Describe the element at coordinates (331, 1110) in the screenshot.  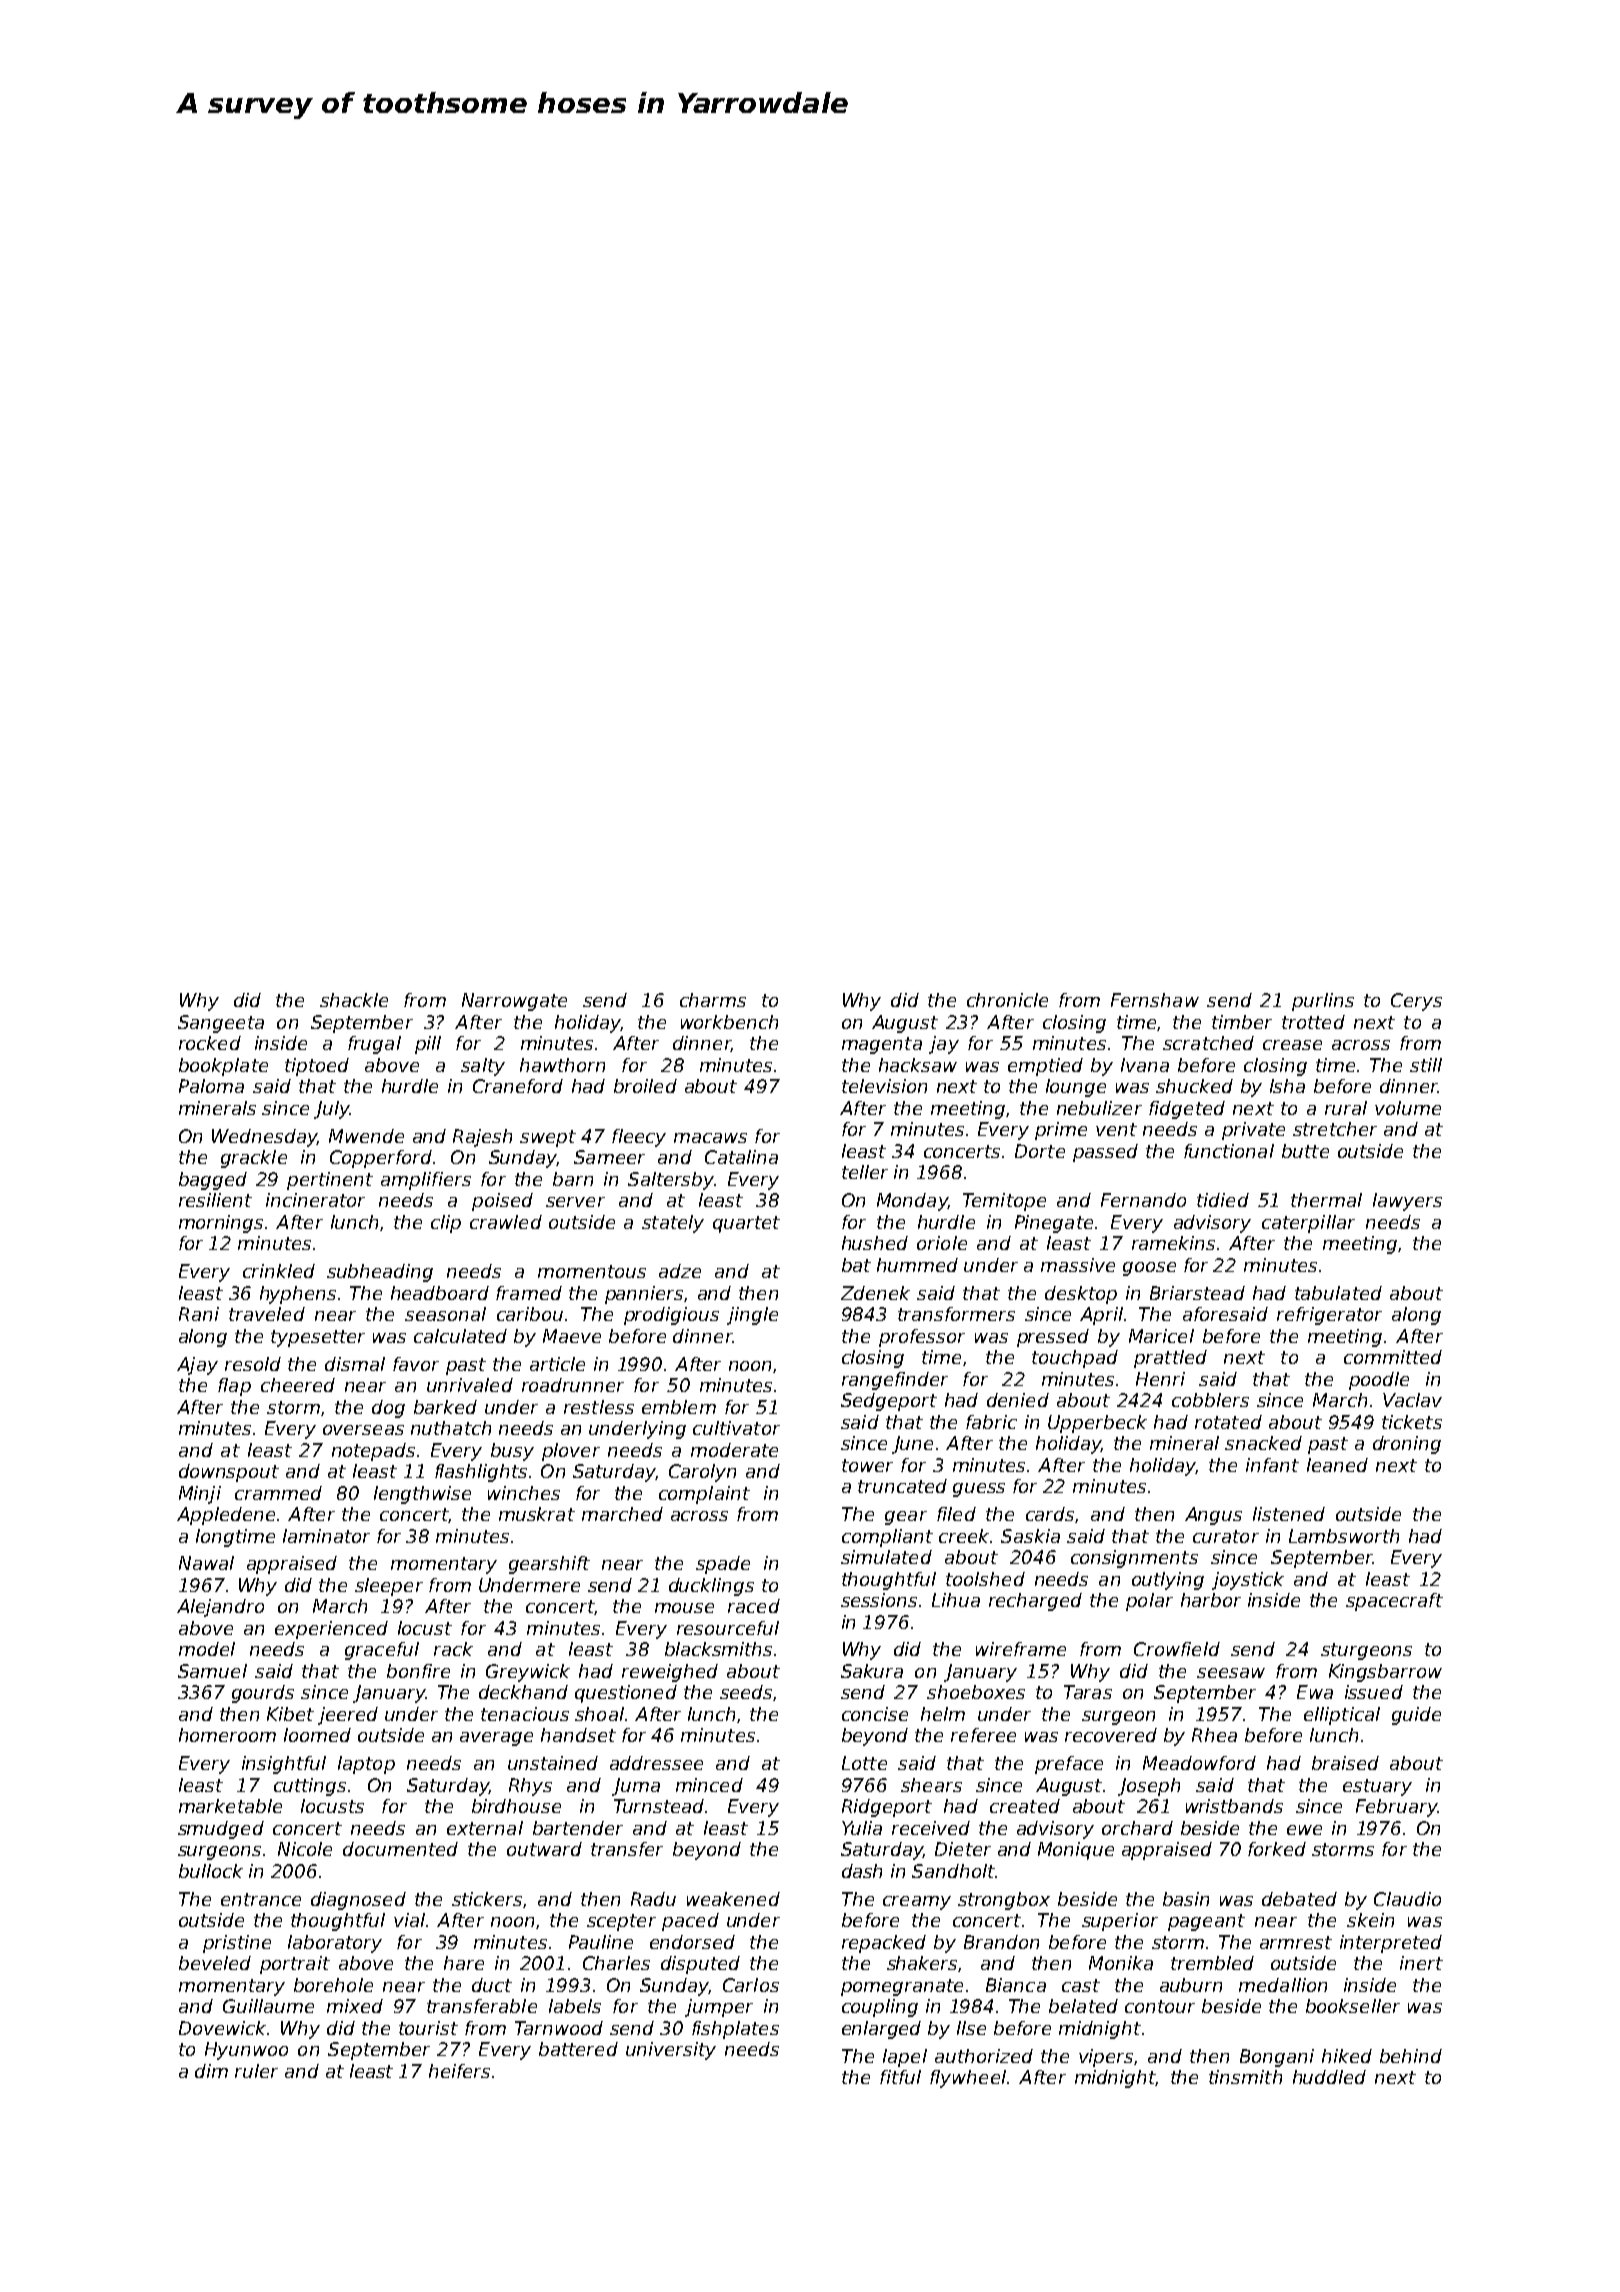
I see `July` at that location.
